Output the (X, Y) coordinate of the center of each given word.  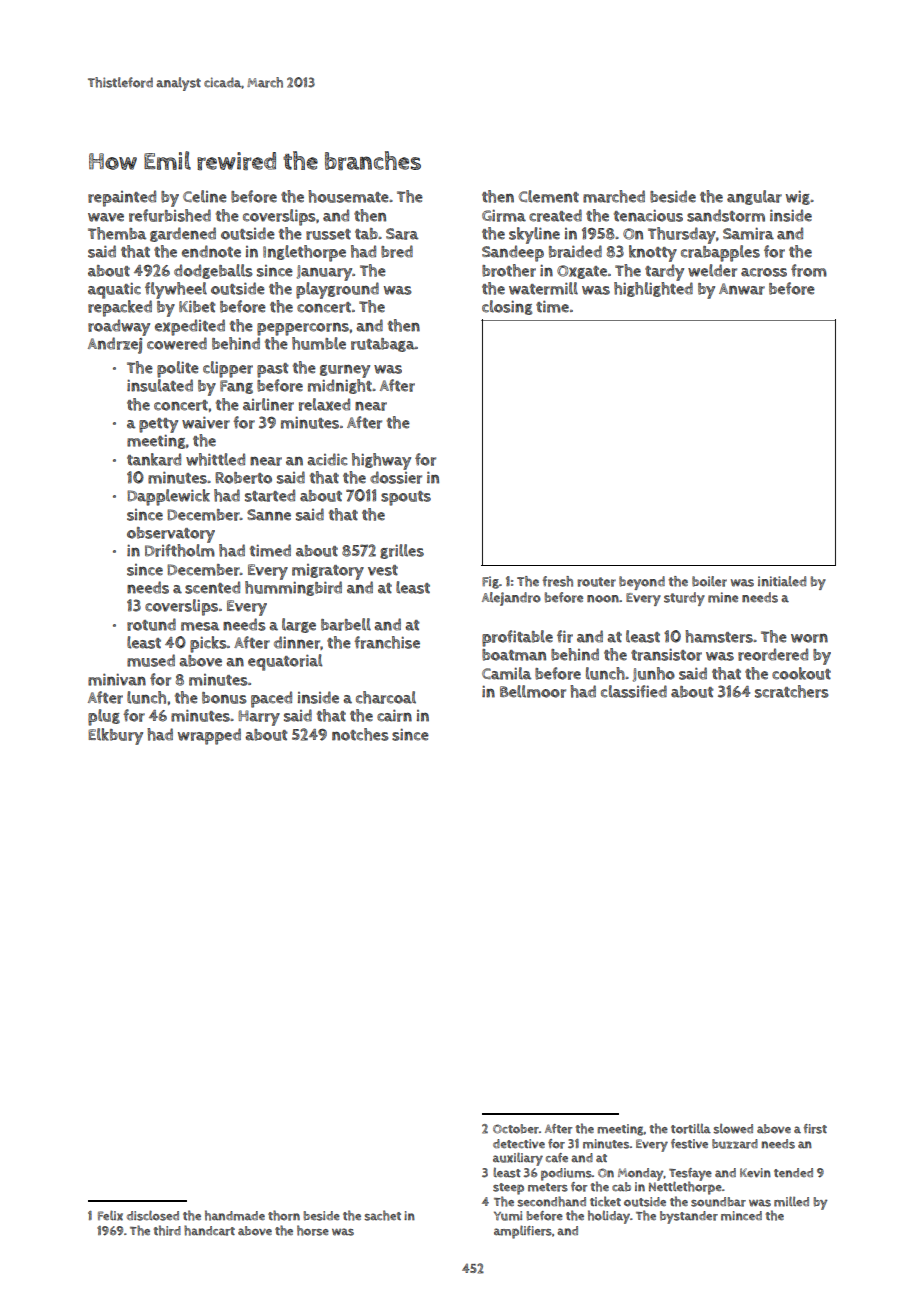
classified (634, 691)
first (815, 1129)
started (270, 495)
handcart (209, 1230)
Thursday (682, 235)
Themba (117, 233)
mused (151, 660)
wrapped (209, 736)
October (516, 1129)
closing (507, 307)
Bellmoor (533, 691)
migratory (328, 572)
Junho (654, 674)
